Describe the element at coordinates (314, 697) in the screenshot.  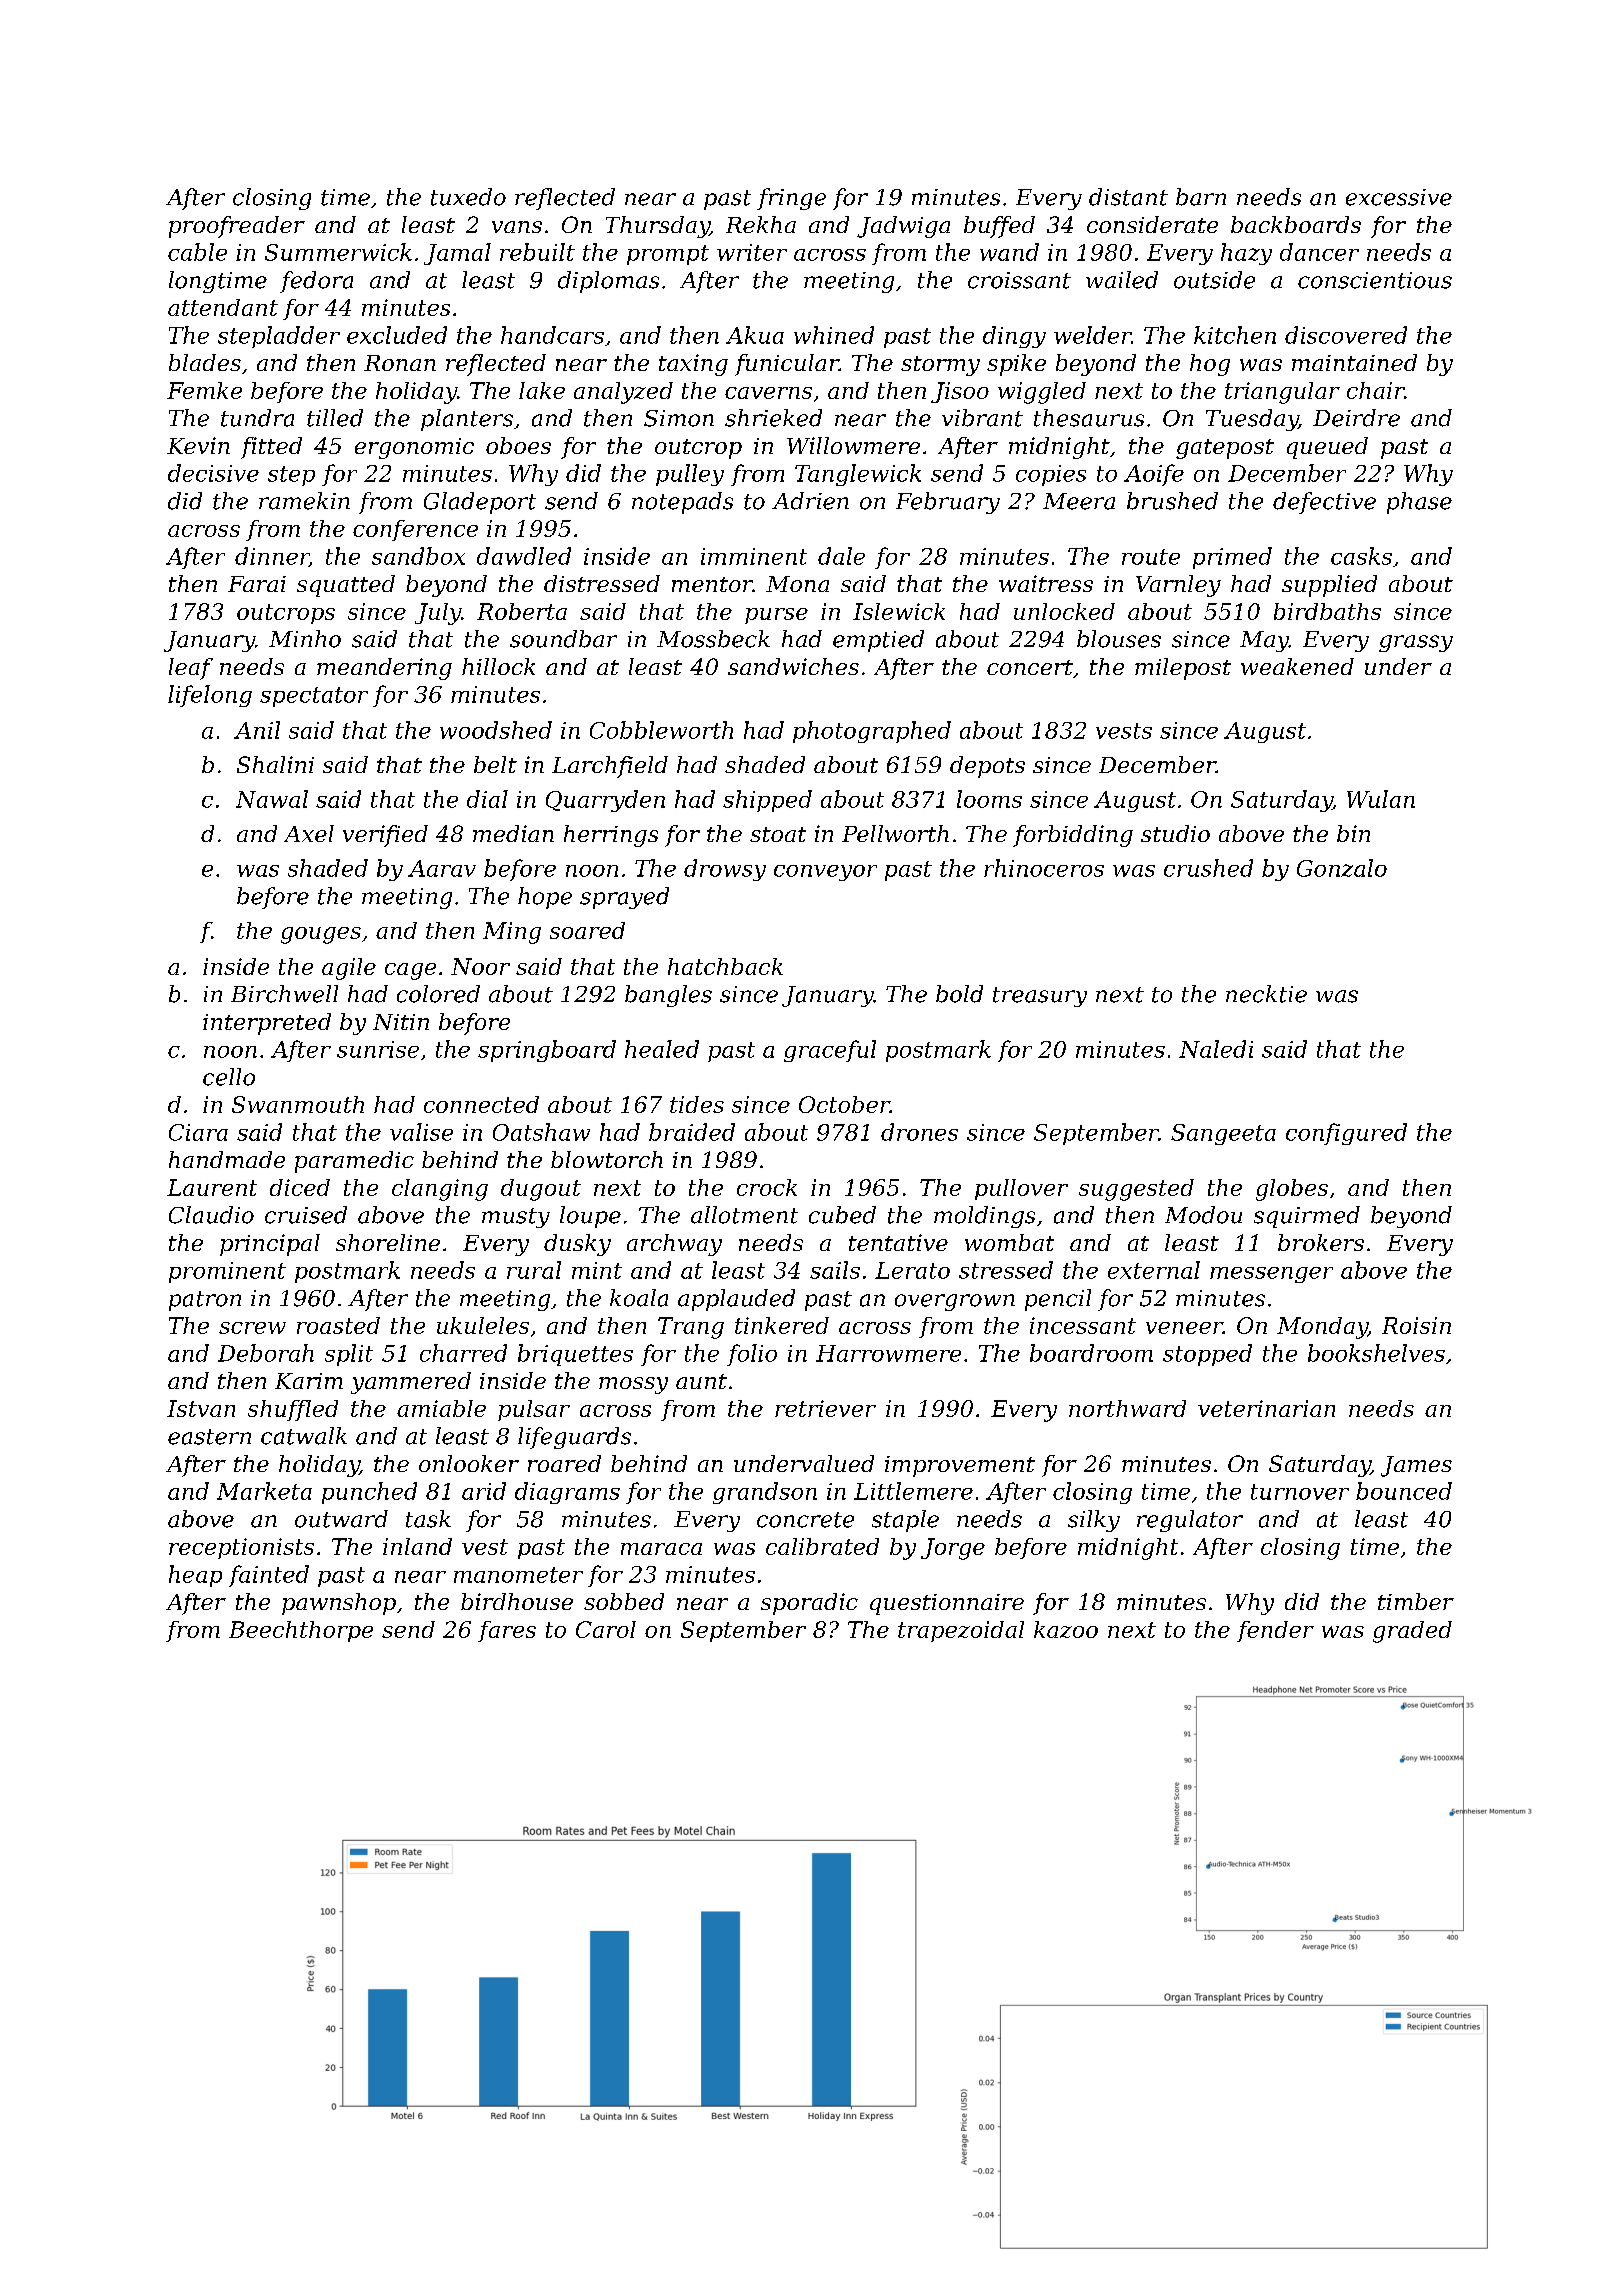
I see `spectator` at that location.
